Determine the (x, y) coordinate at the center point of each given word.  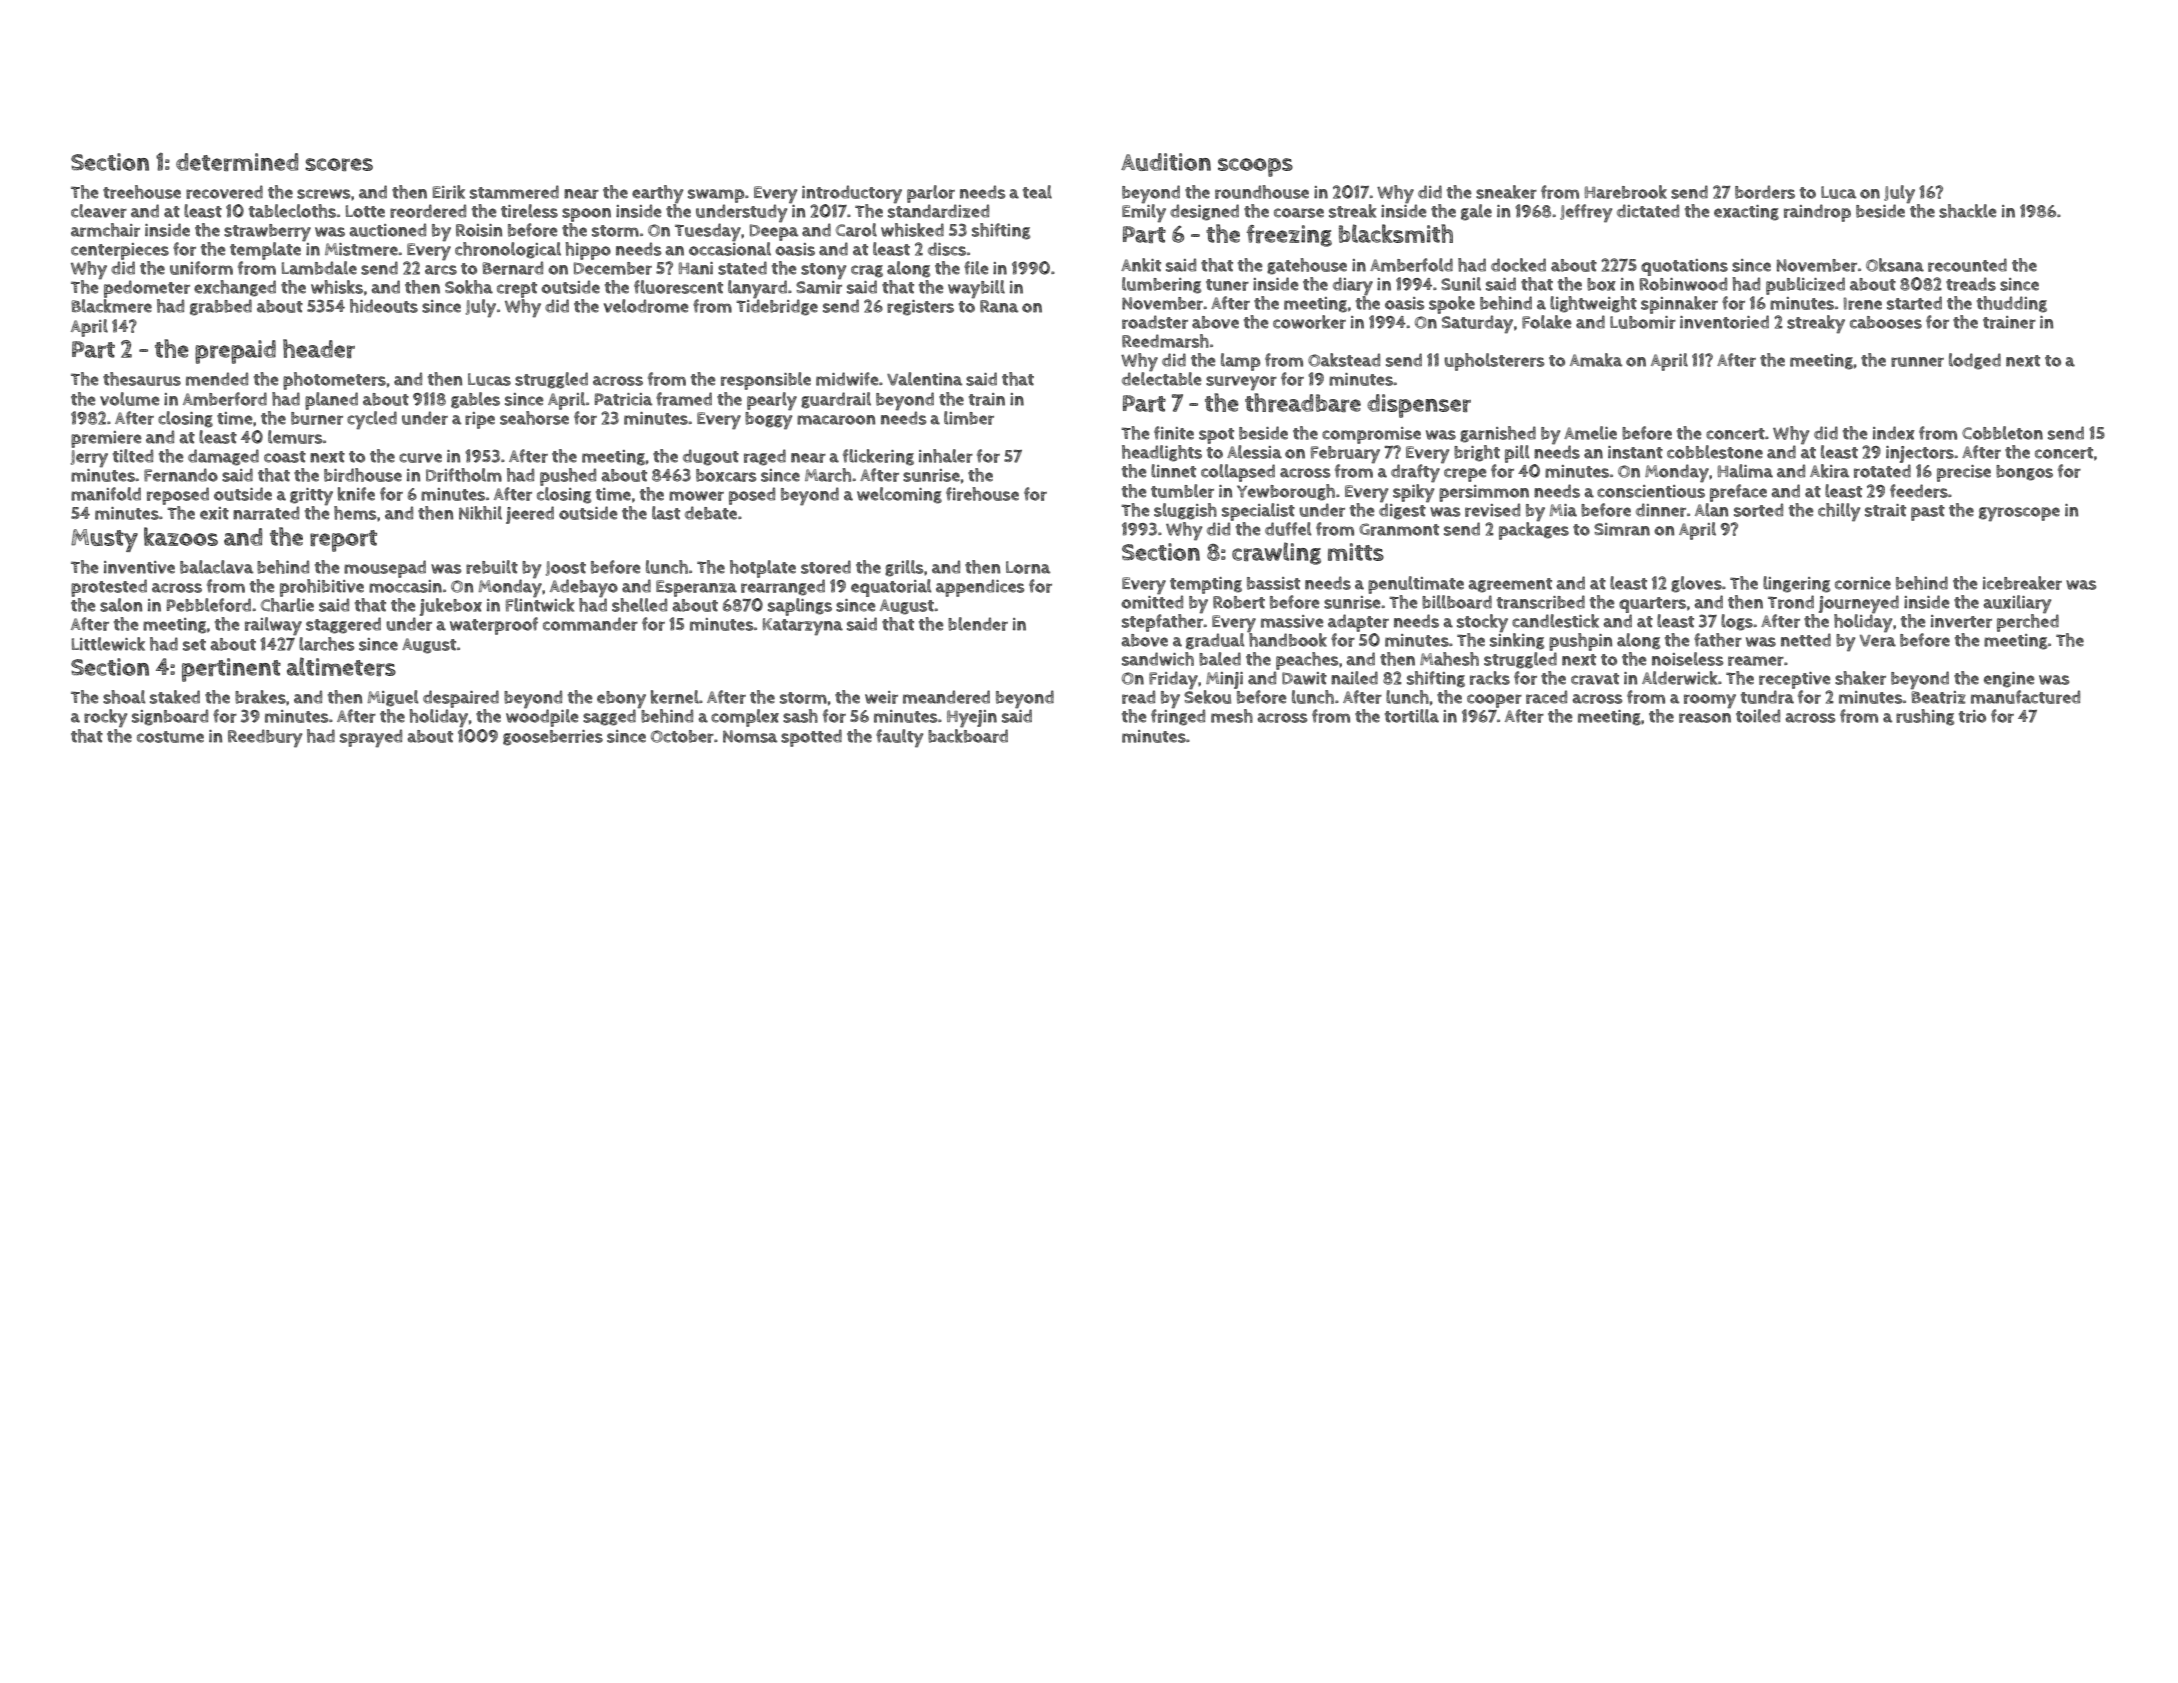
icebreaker (2022, 583)
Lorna (1028, 567)
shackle (1968, 211)
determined (237, 162)
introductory (852, 194)
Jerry (89, 459)
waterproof (494, 626)
